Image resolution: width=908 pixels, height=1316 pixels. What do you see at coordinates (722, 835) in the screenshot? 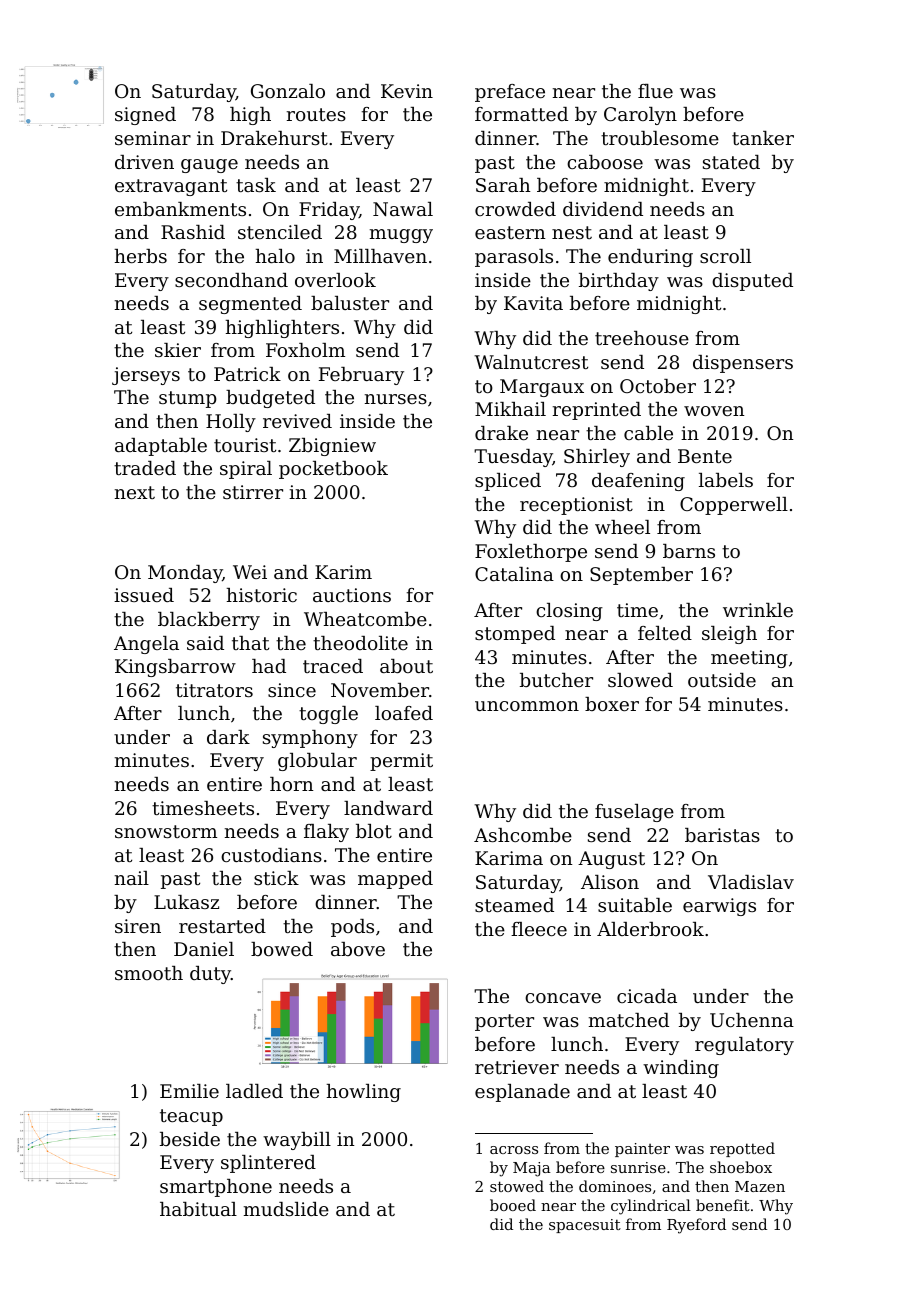
I see `baristas` at bounding box center [722, 835].
